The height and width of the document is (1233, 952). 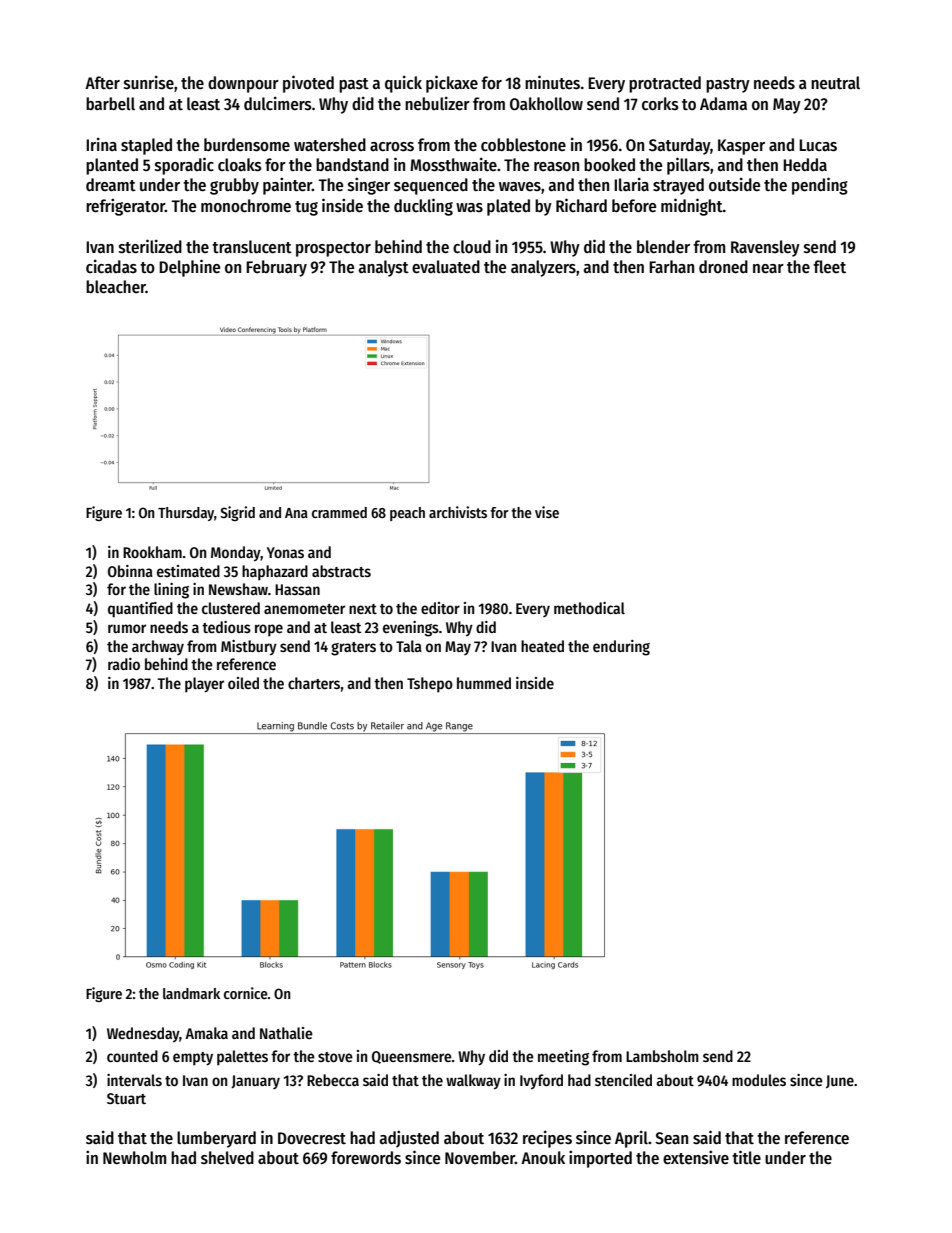 I want to click on Hedda, so click(x=805, y=165).
